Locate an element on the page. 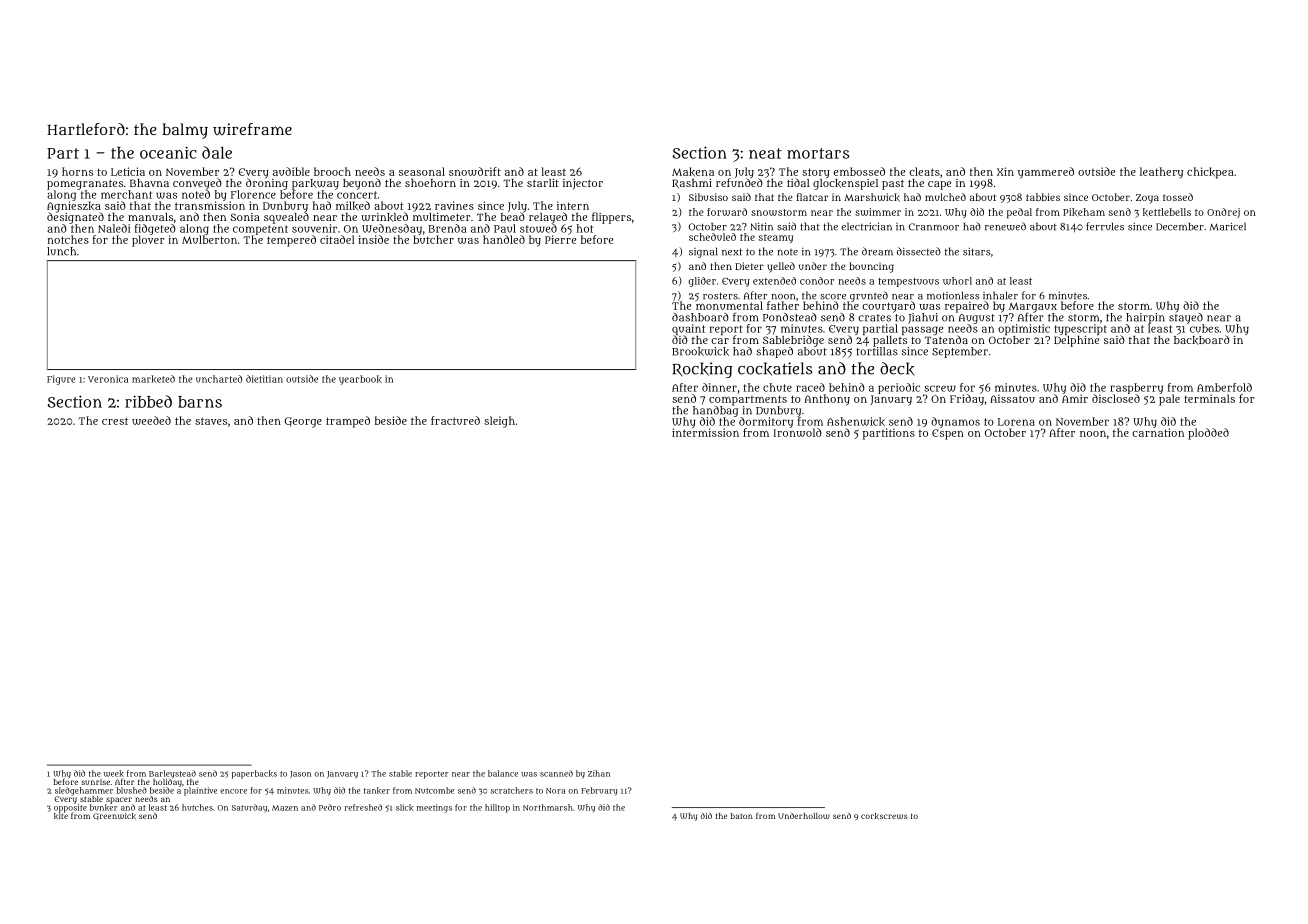 The width and height of the image is (1308, 924). Northmarsh is located at coordinates (548, 807).
